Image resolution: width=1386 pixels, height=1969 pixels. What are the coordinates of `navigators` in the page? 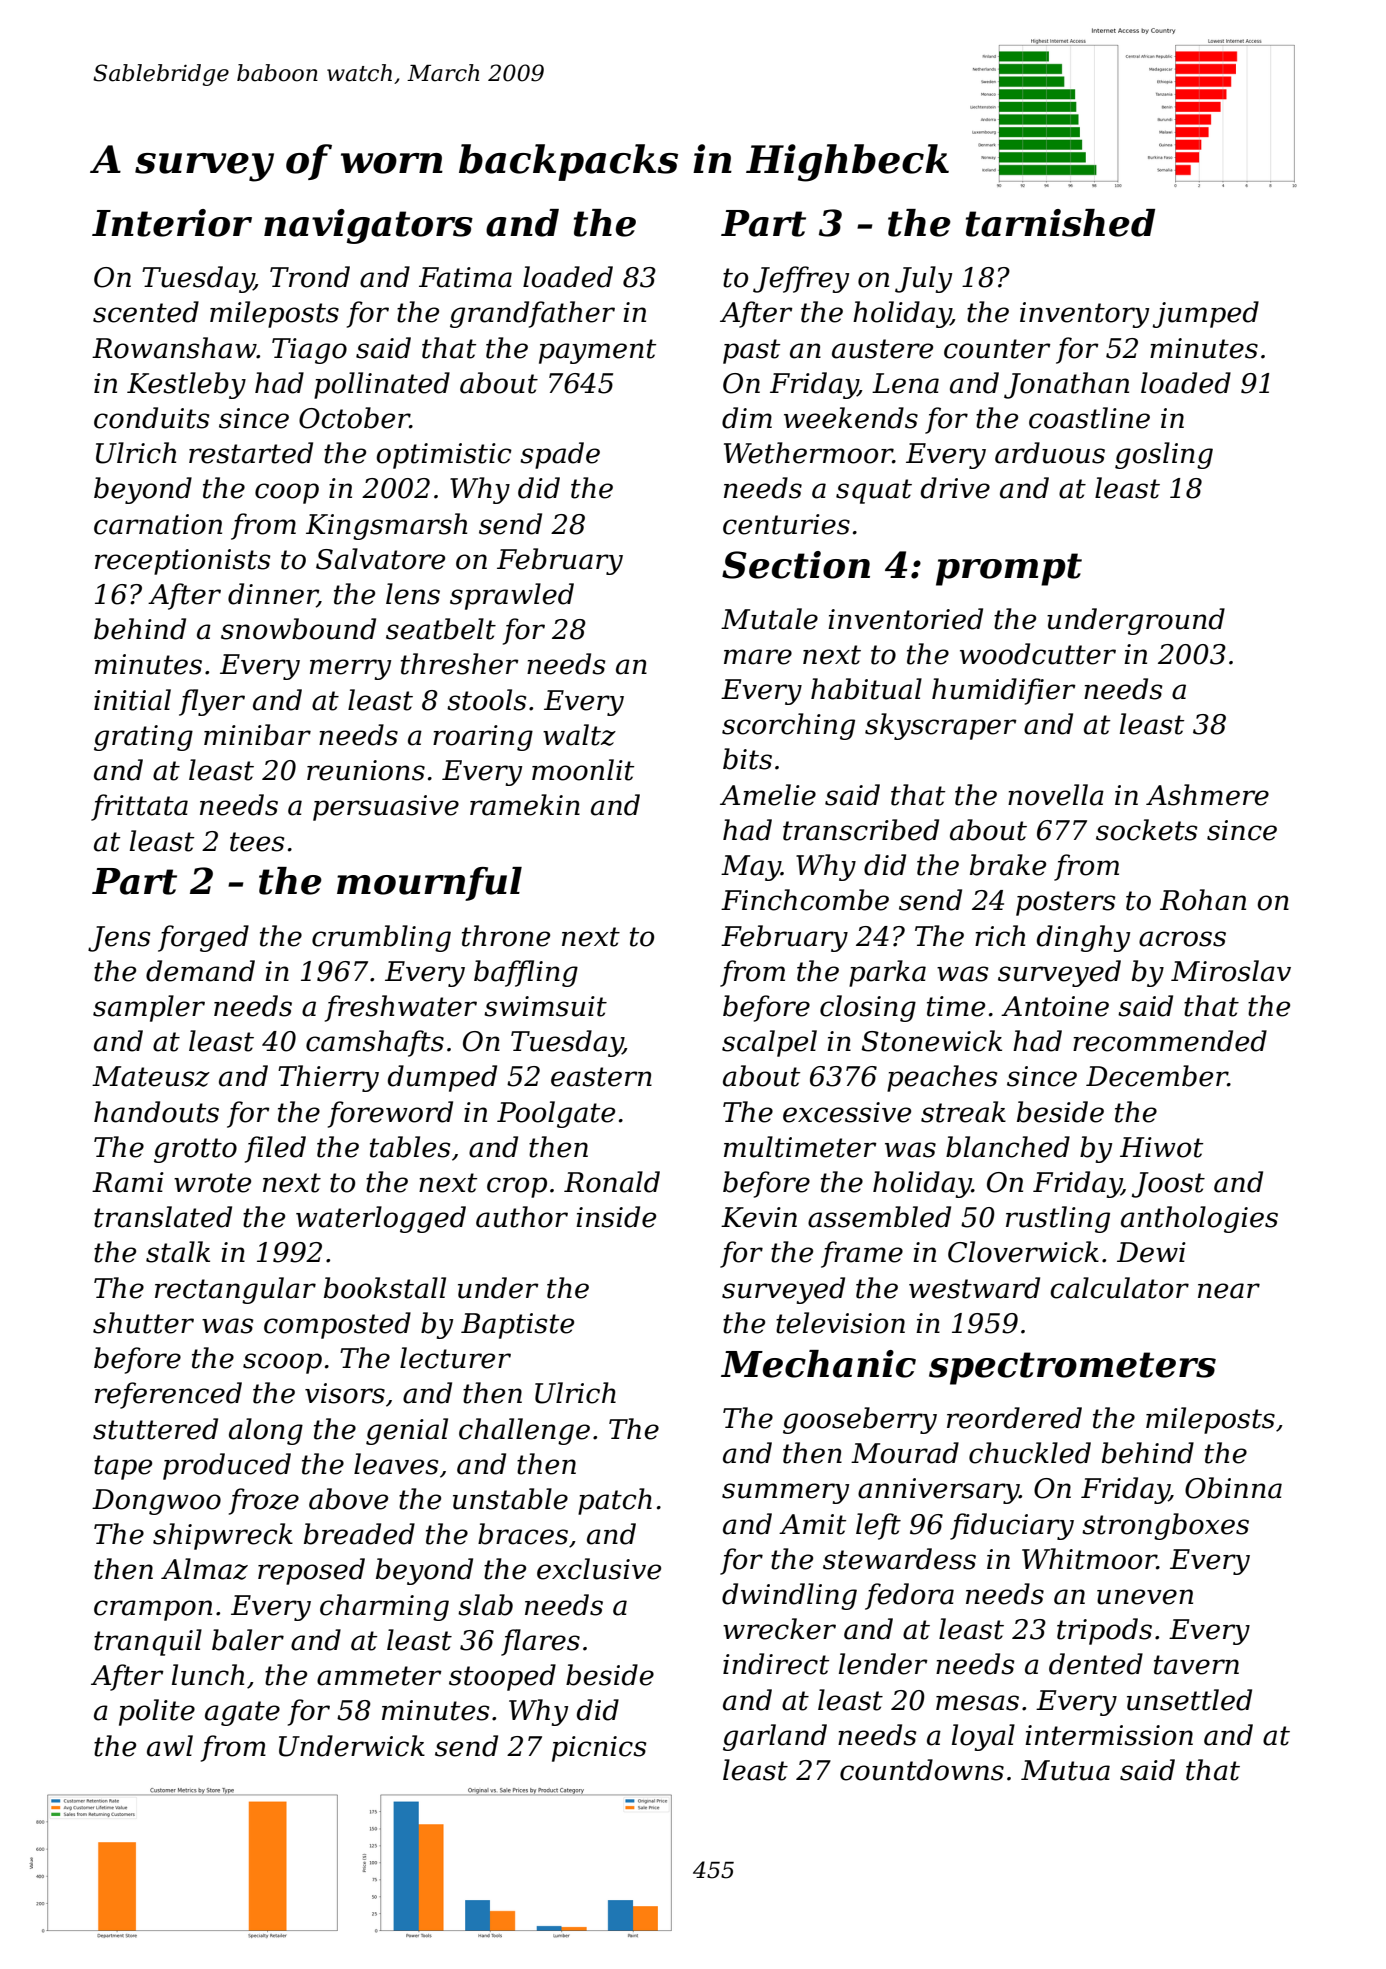 It's located at (368, 226).
